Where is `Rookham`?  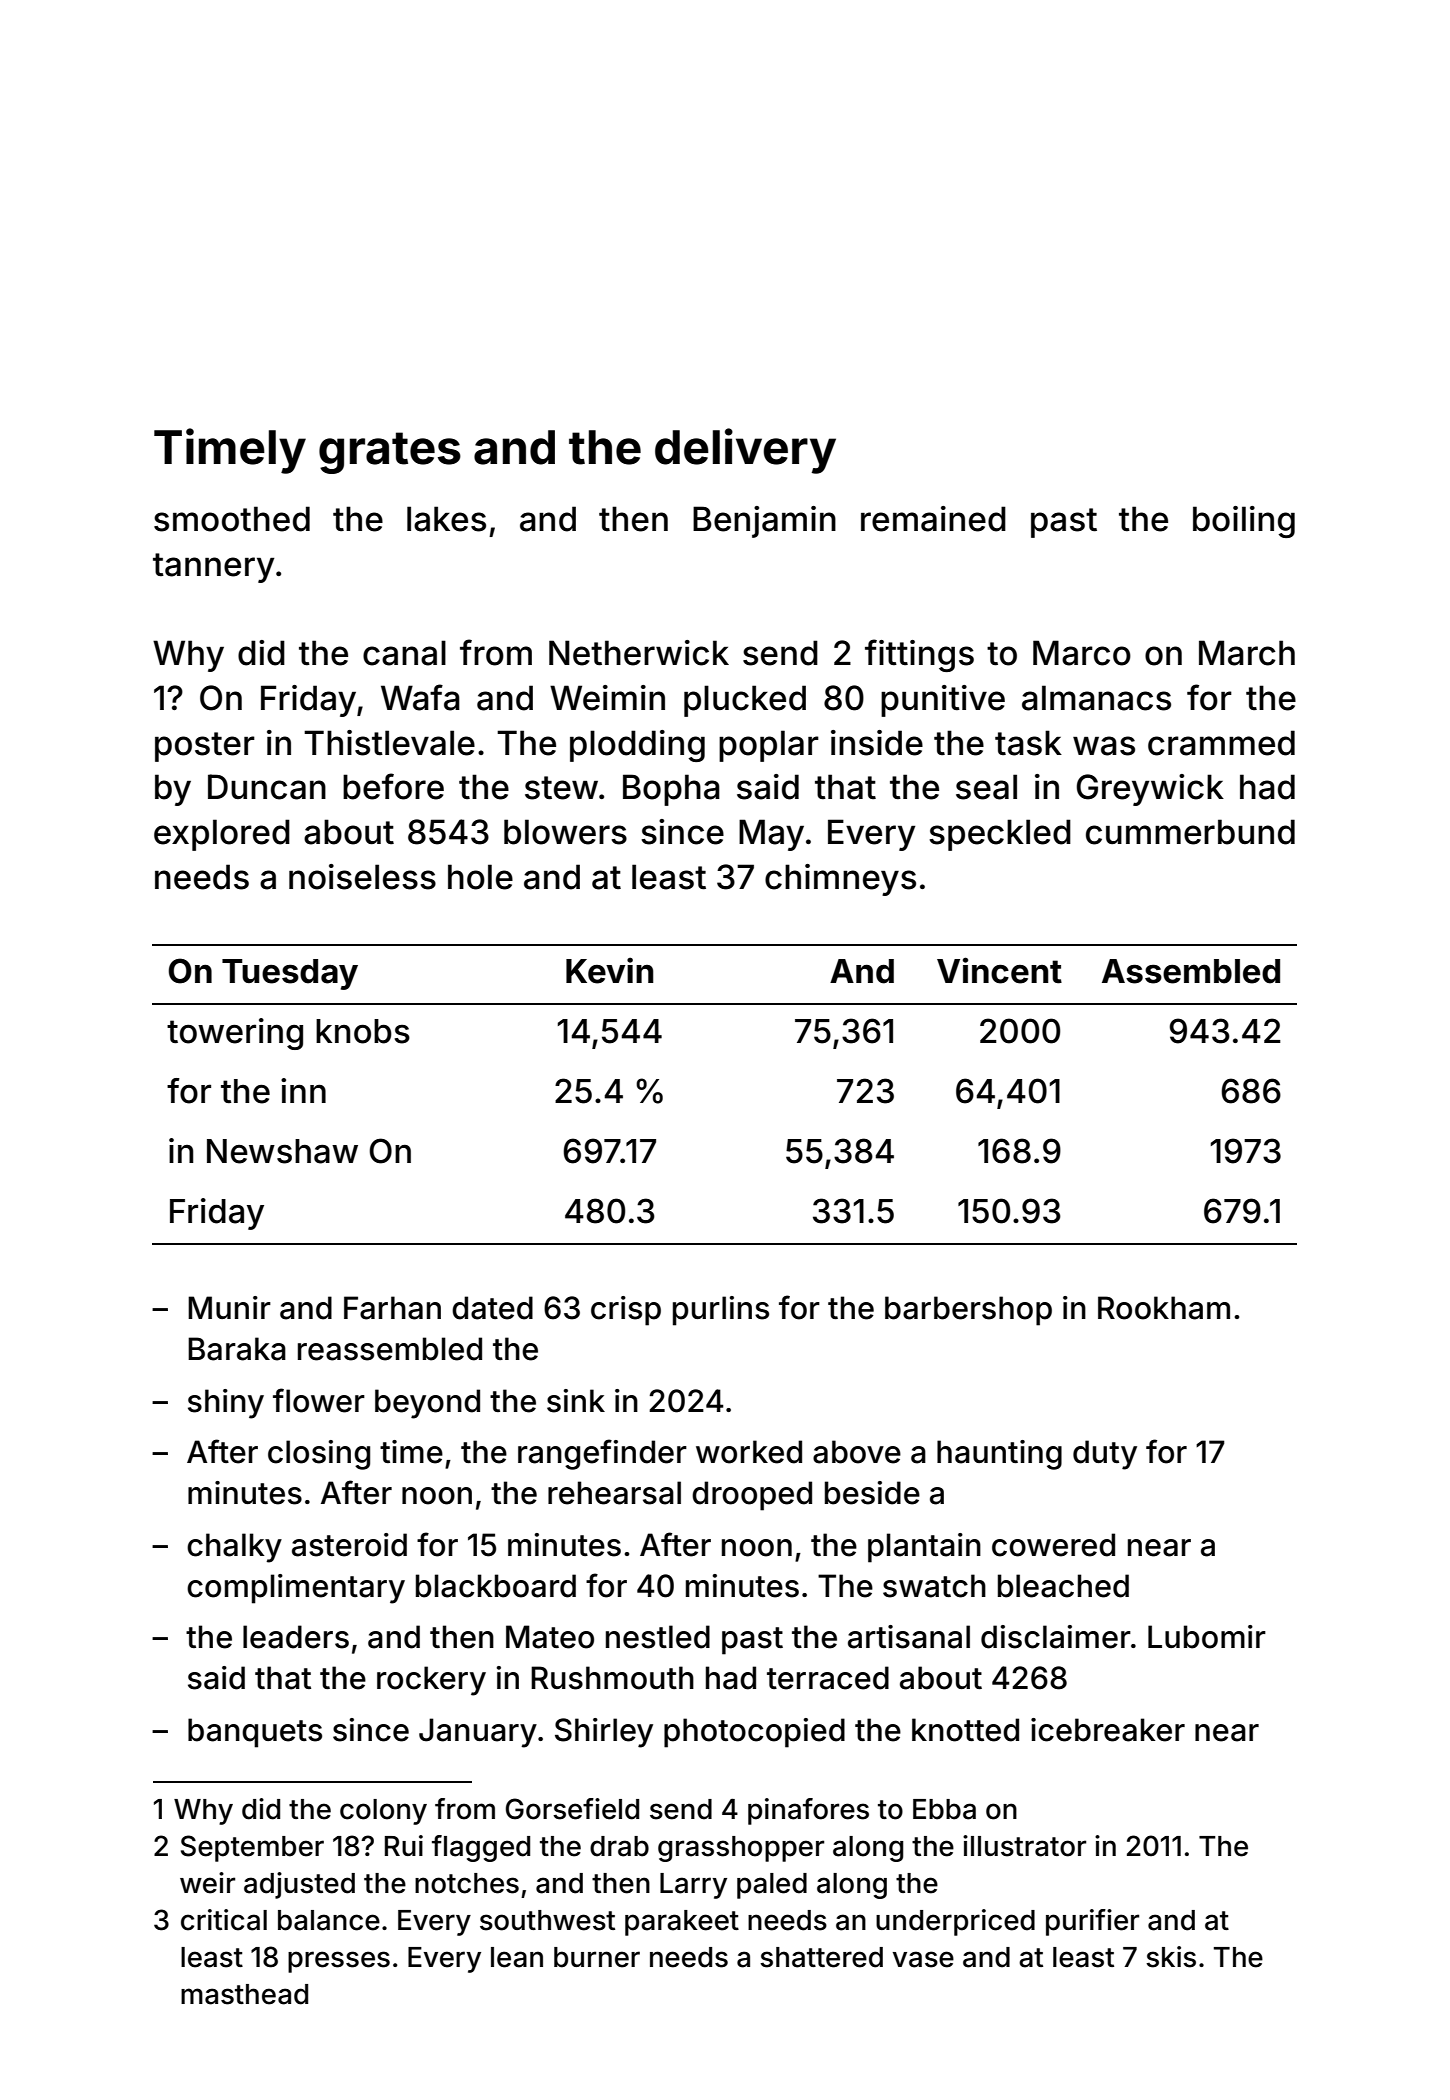
Rookham is located at coordinates (1164, 1308).
